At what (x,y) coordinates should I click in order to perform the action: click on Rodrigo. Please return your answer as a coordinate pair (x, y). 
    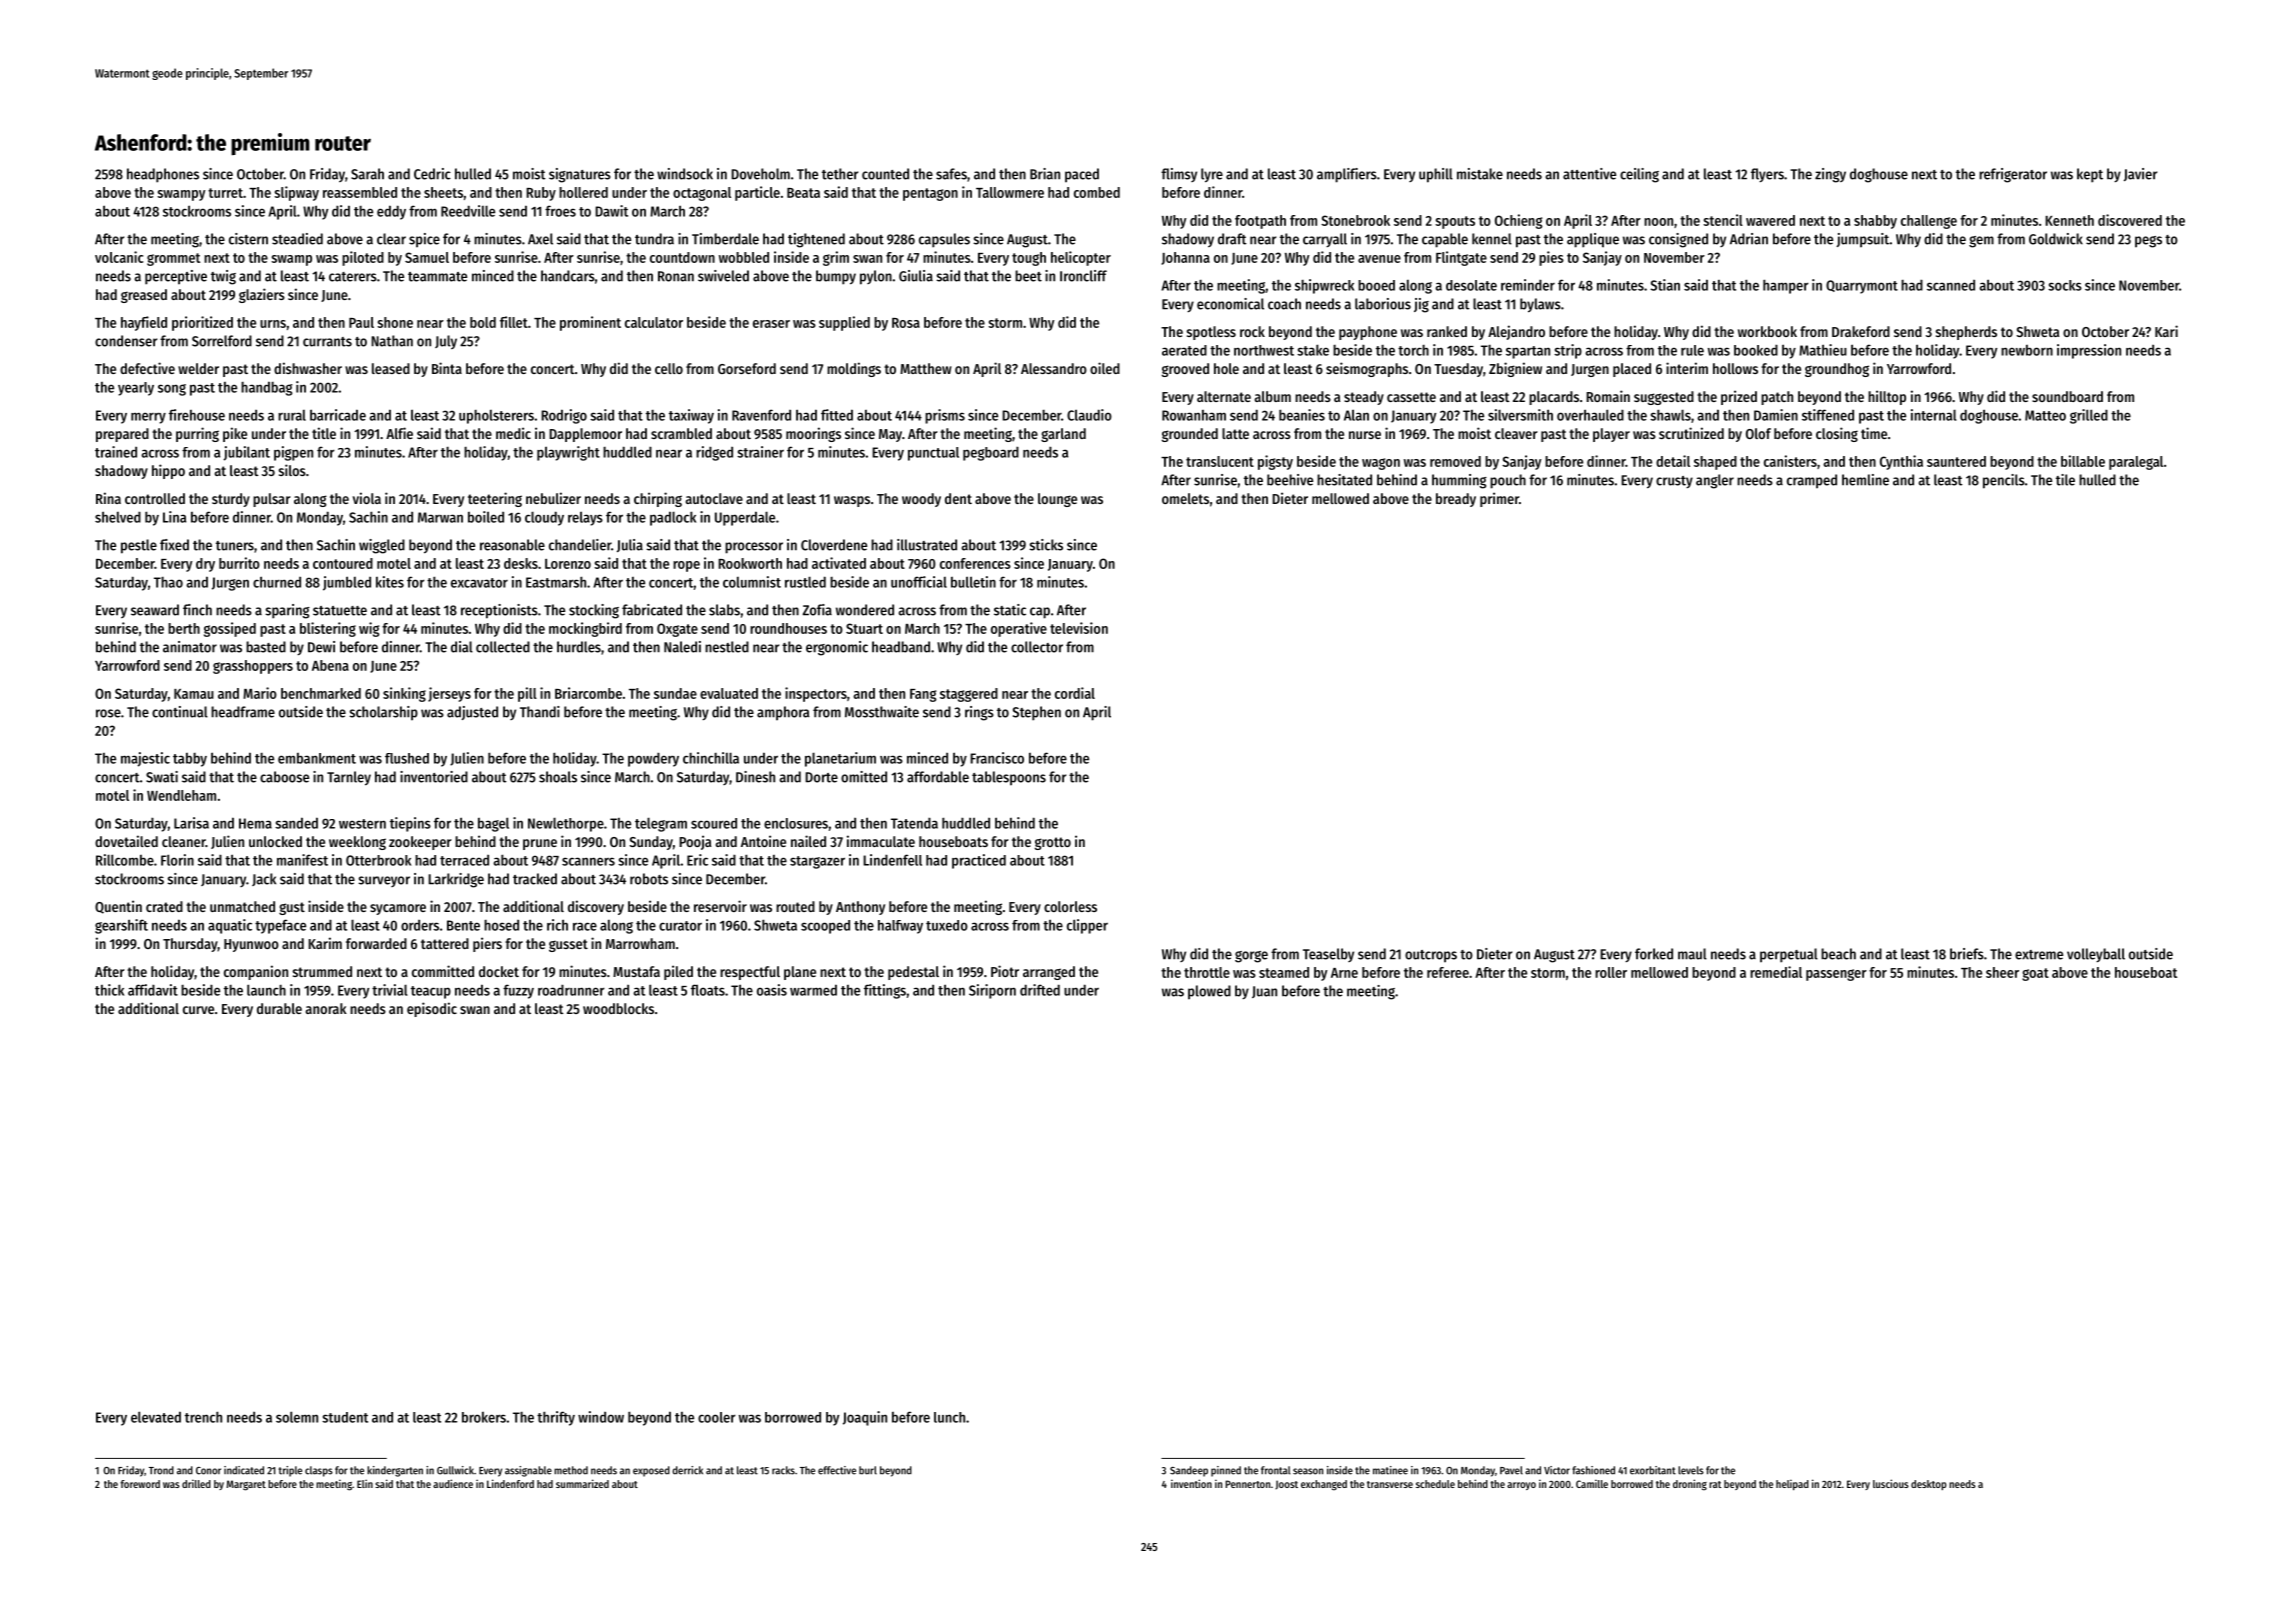
    Looking at the image, I should click on (564, 416).
